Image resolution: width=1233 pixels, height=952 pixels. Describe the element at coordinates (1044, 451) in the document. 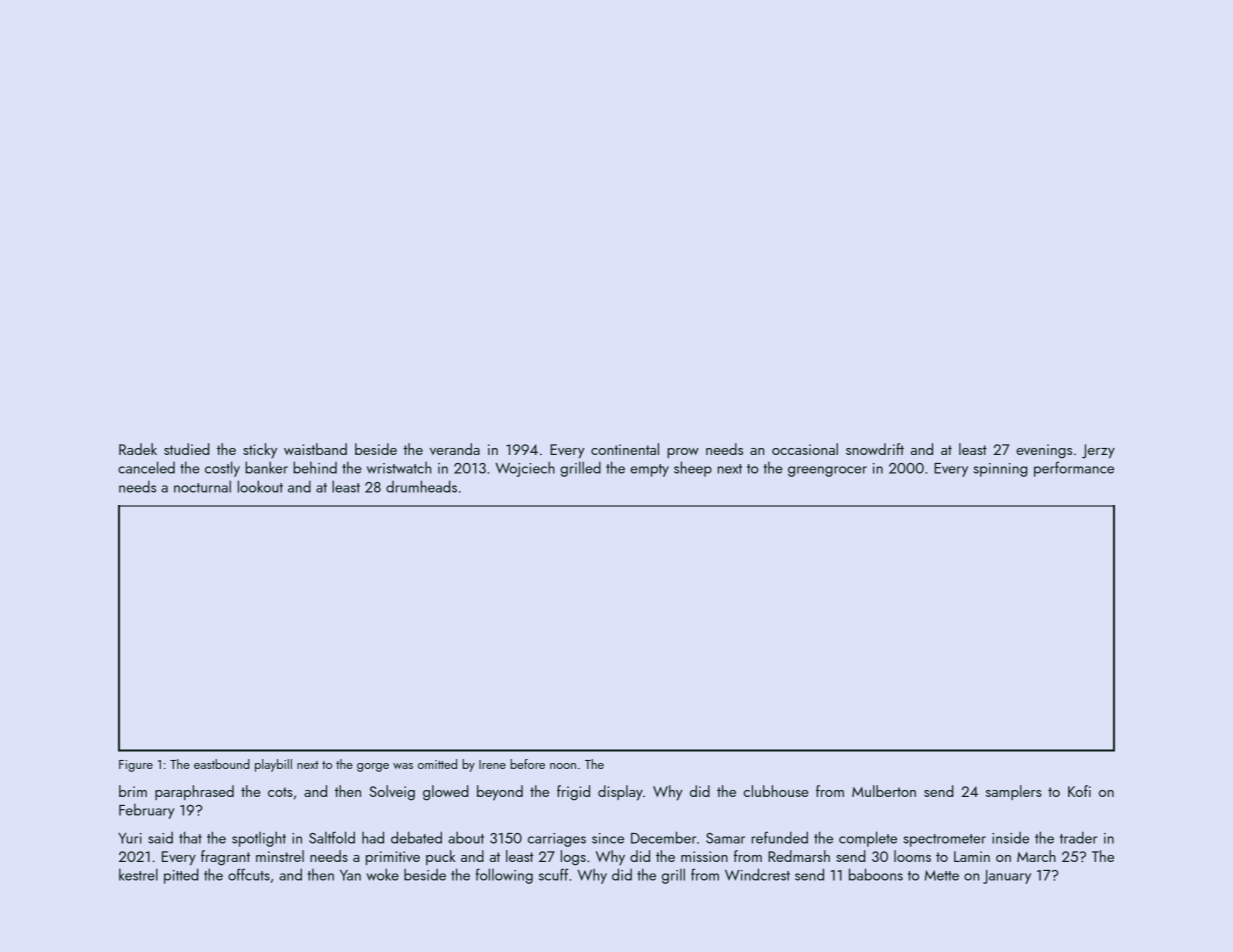

I see `evenings` at that location.
